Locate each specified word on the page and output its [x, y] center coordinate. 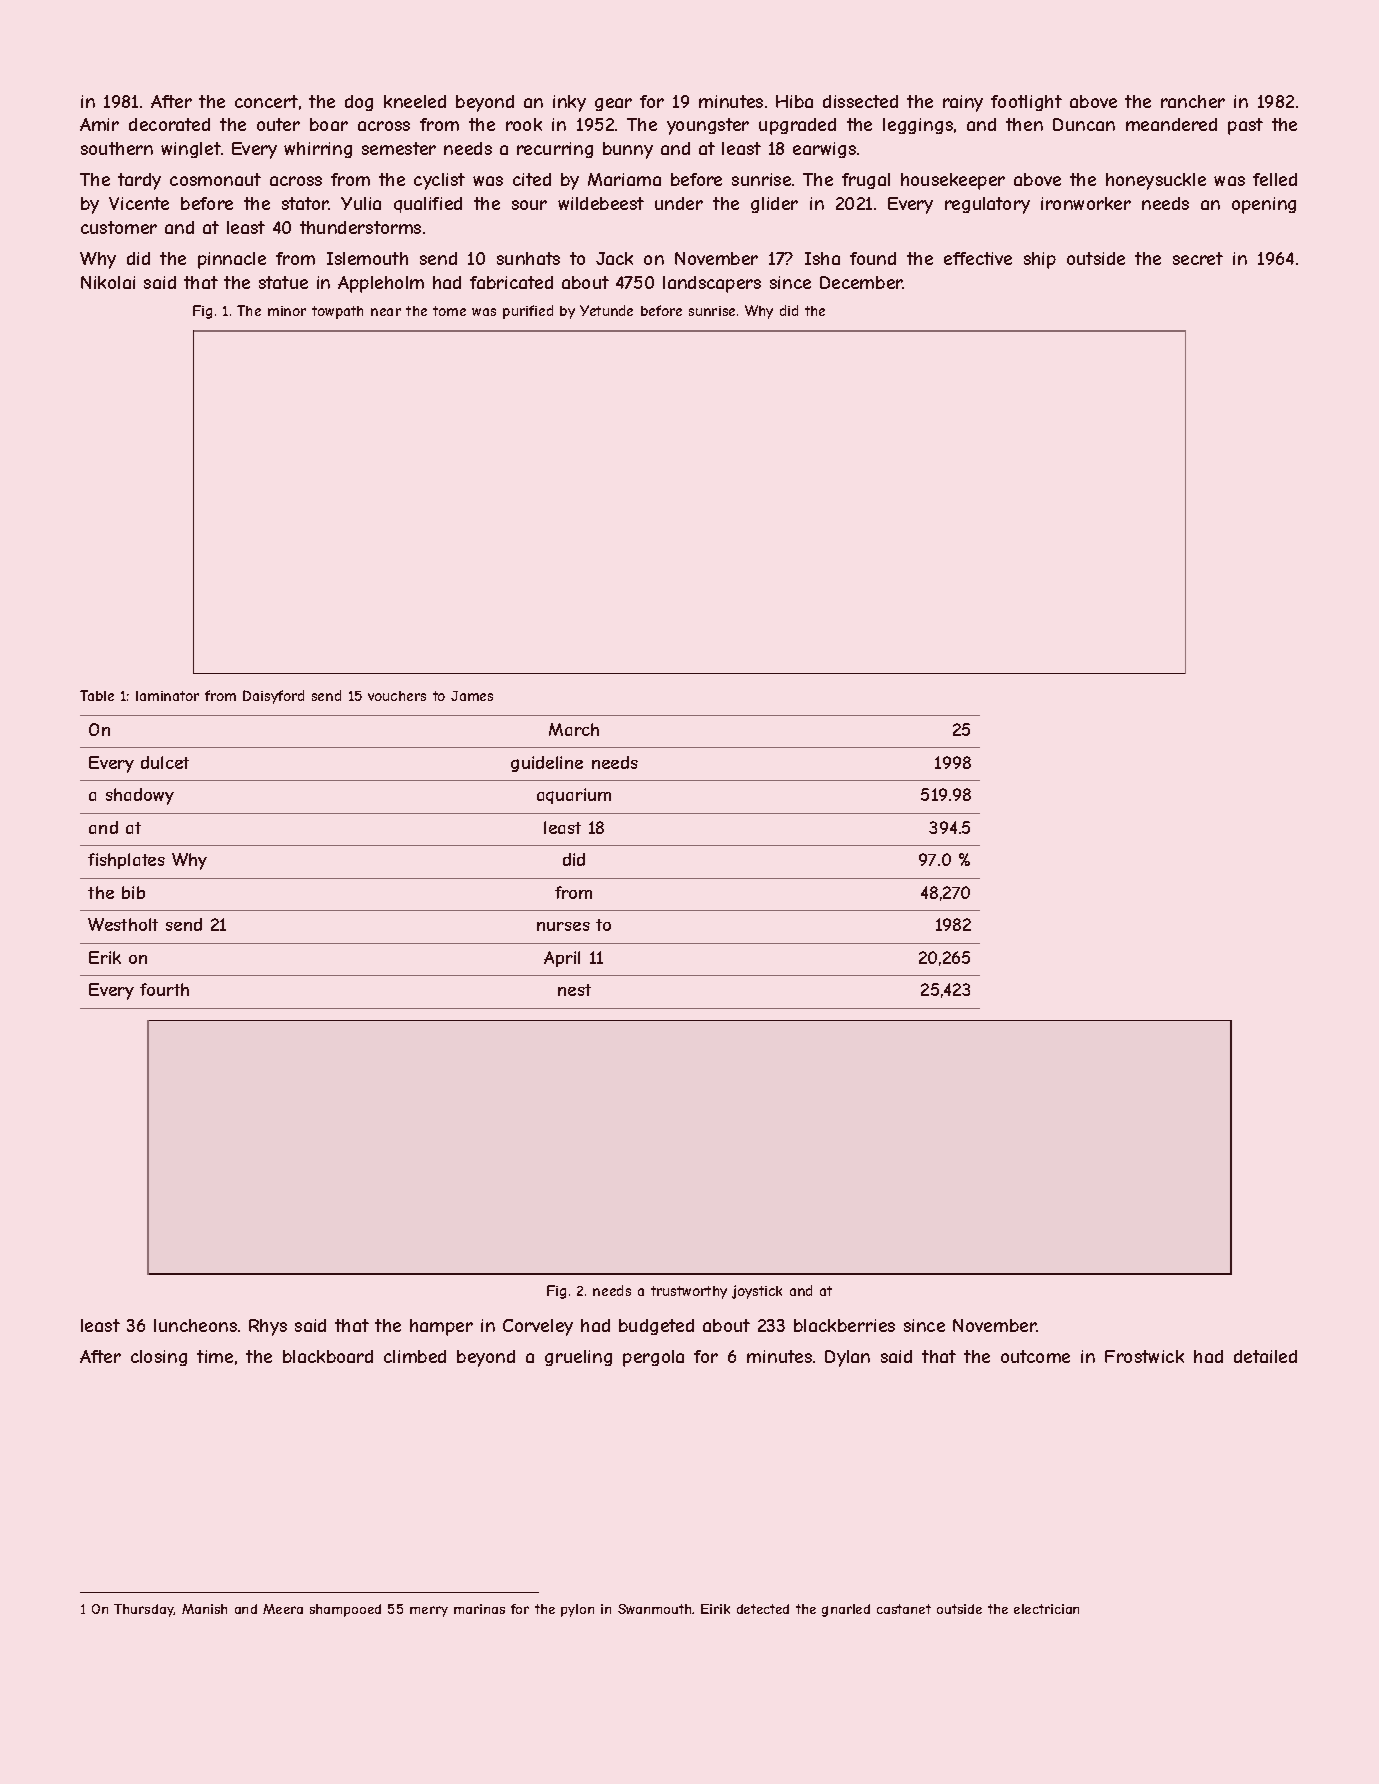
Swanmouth [654, 1609]
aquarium [574, 796]
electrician [1046, 1609]
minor [287, 311]
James [472, 696]
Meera [283, 1609]
